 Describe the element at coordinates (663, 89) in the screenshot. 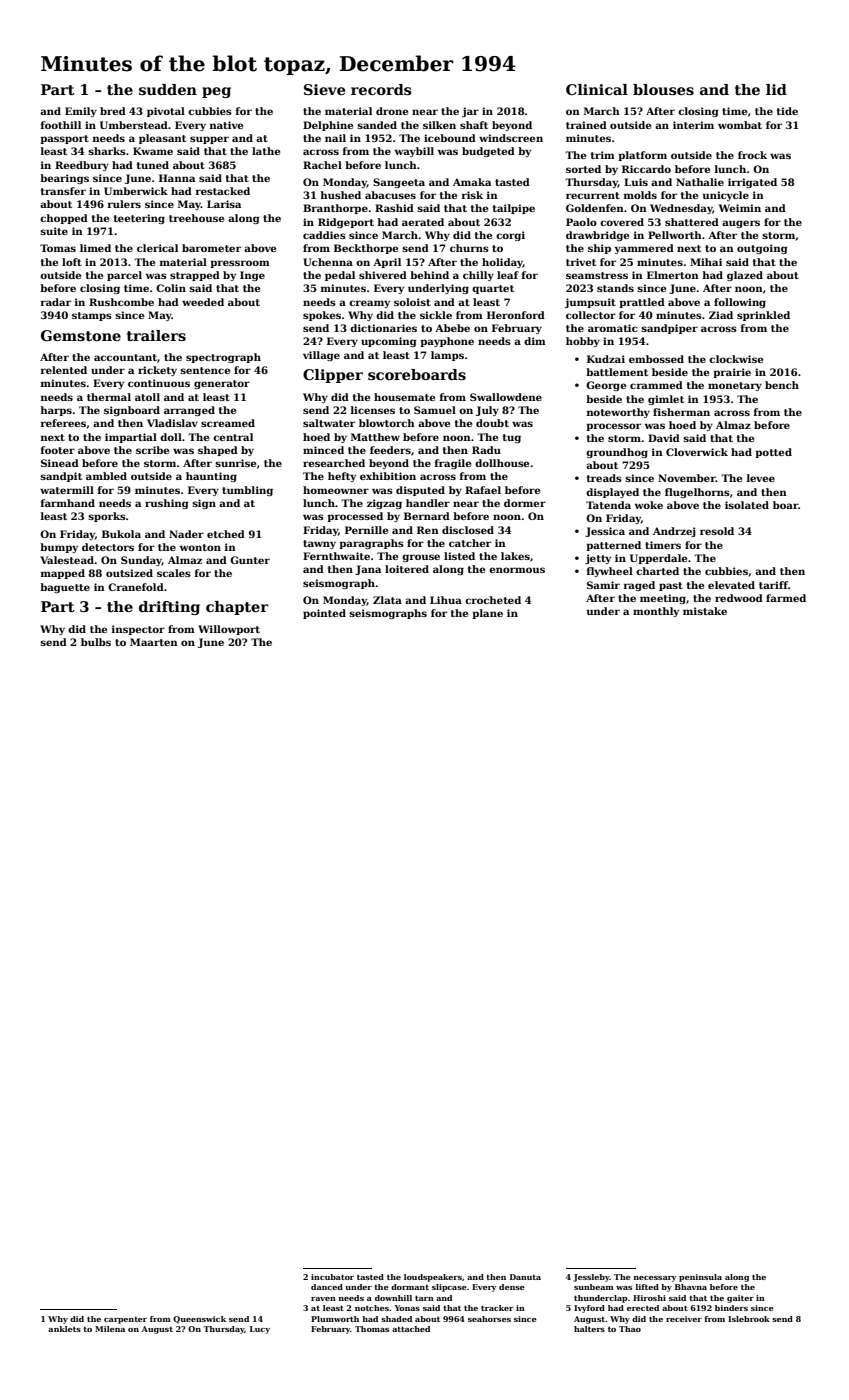

I see `blouses` at that location.
